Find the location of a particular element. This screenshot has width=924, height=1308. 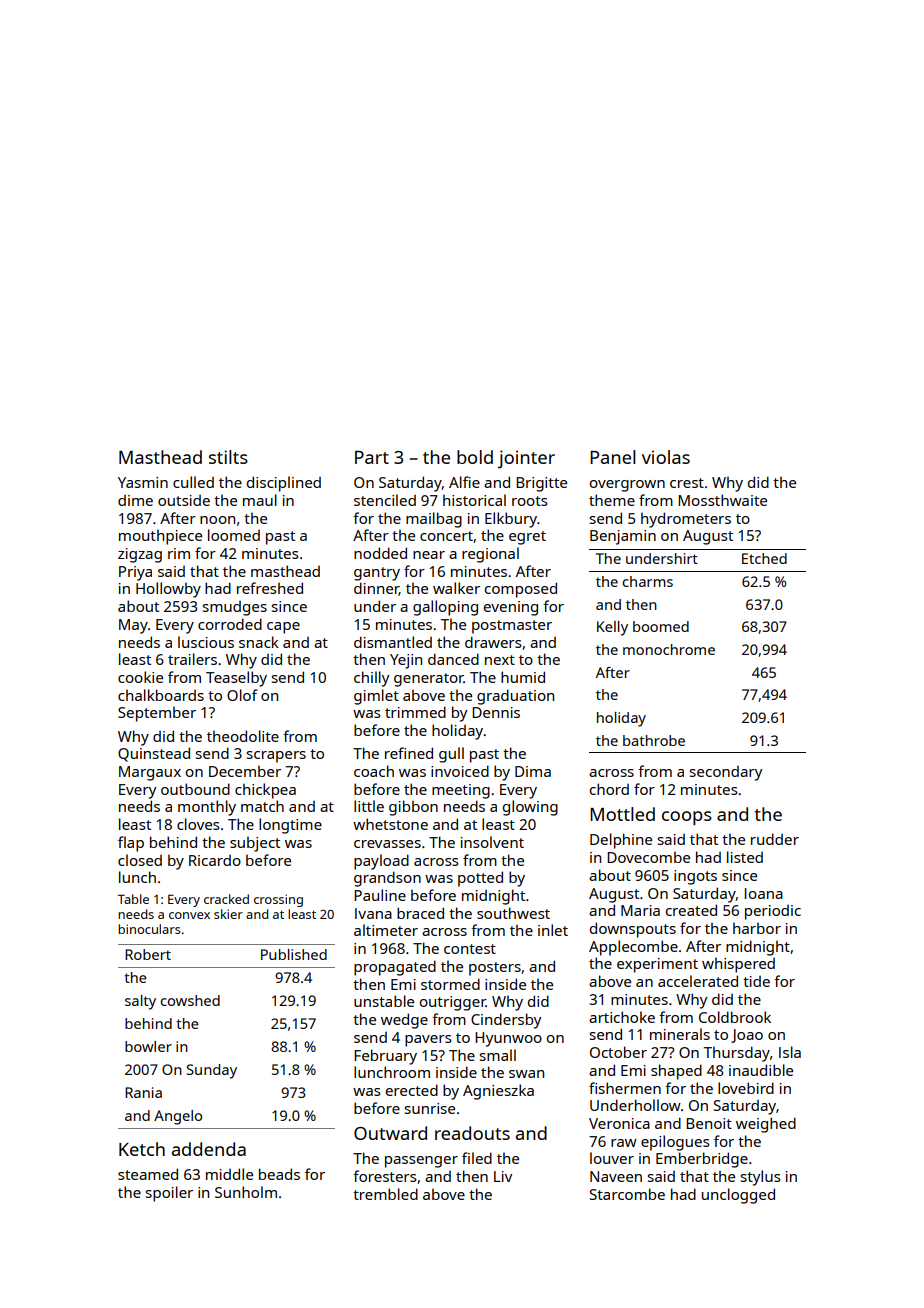

harbor is located at coordinates (757, 928).
